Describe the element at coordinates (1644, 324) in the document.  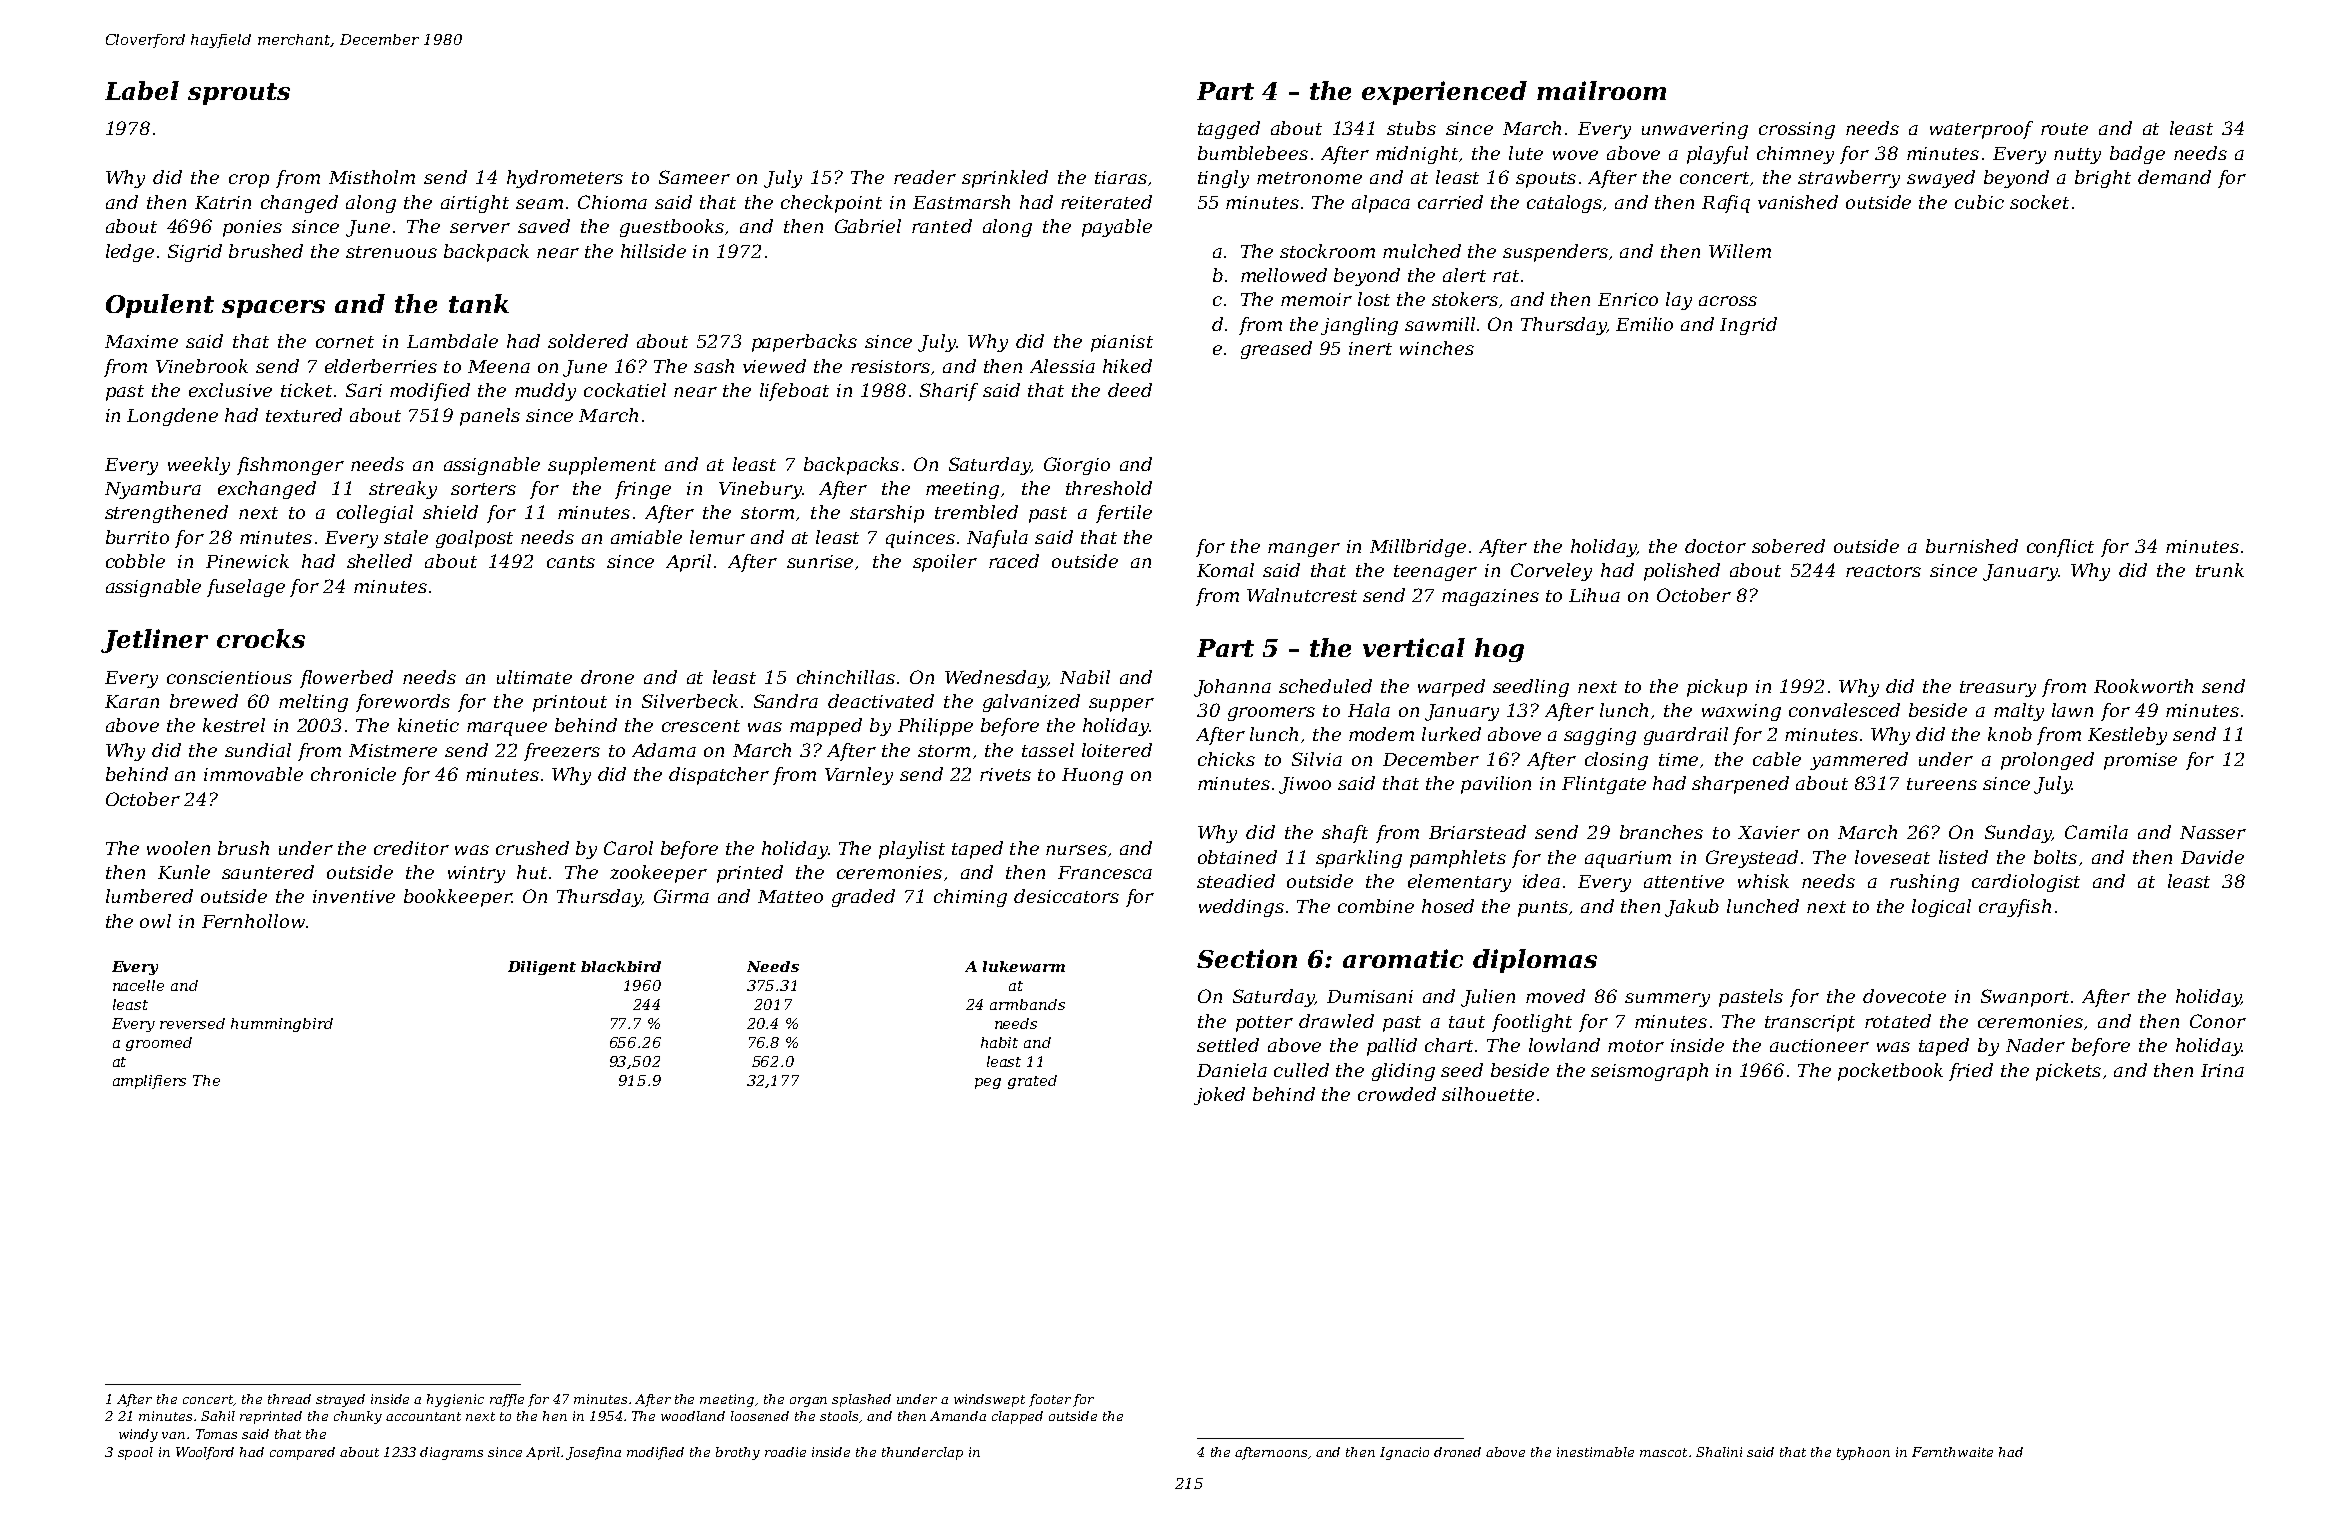
I see `Emilio` at that location.
